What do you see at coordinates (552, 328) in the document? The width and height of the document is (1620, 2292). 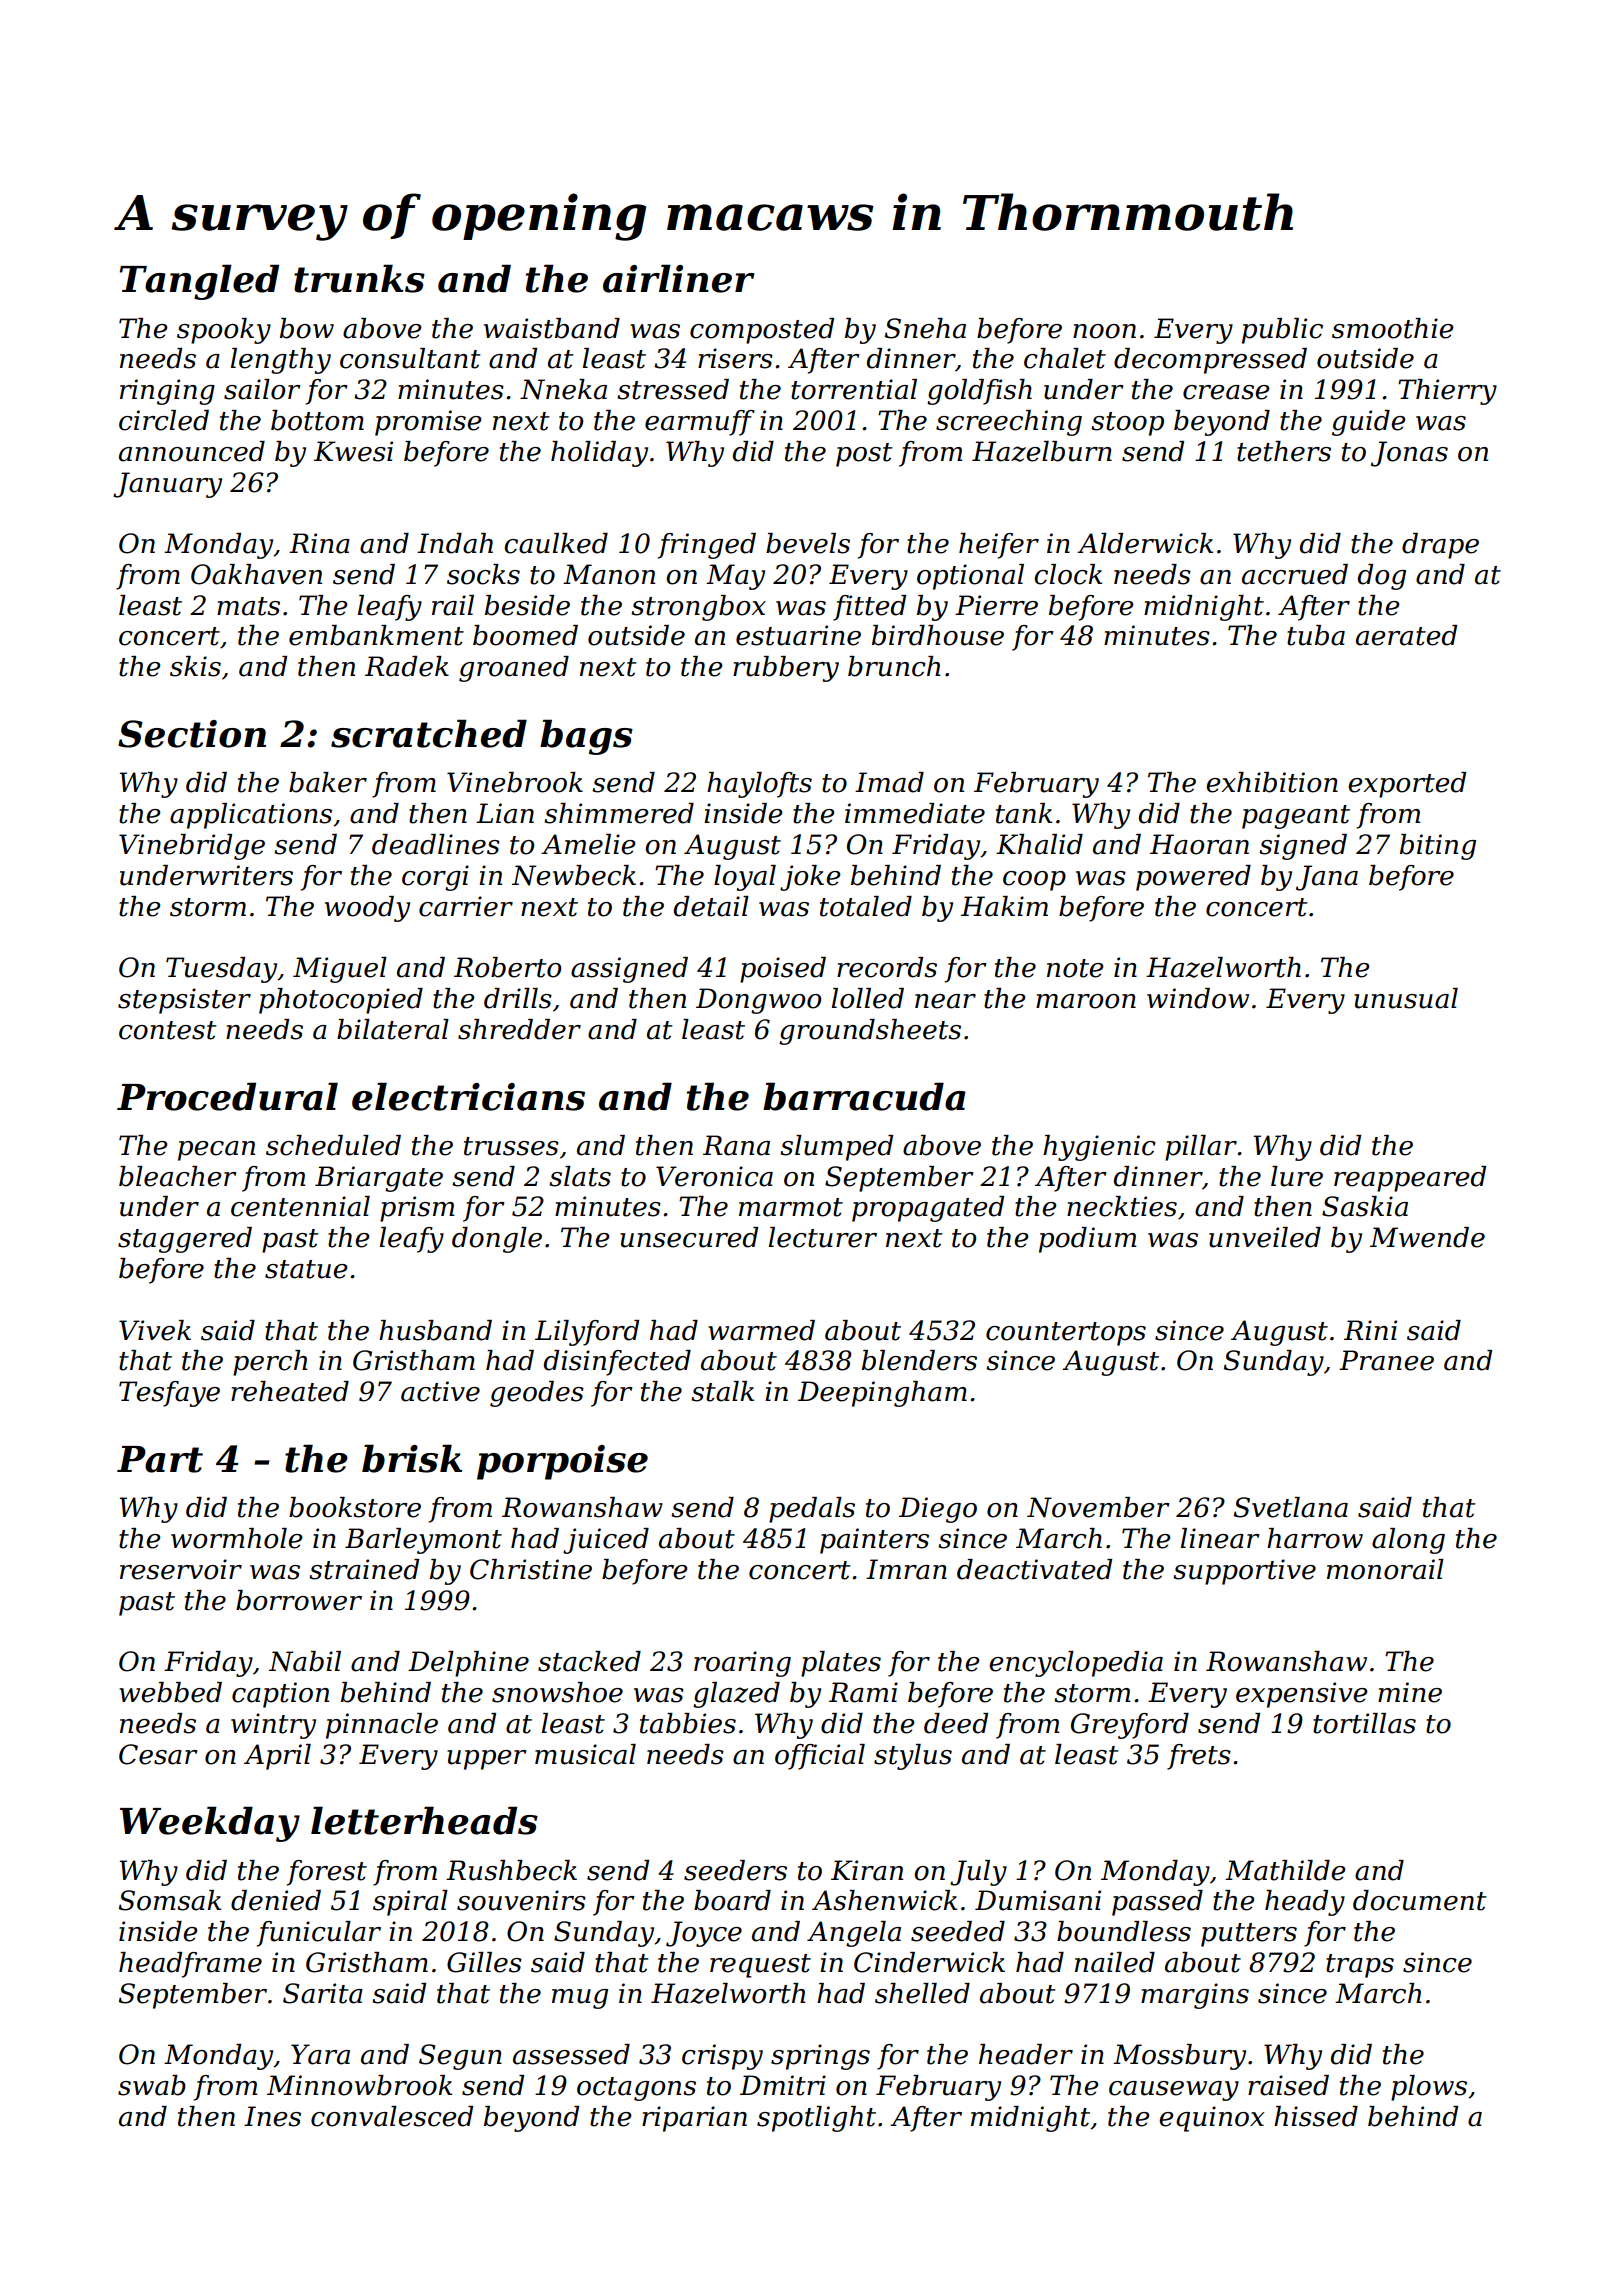 I see `waistband` at bounding box center [552, 328].
